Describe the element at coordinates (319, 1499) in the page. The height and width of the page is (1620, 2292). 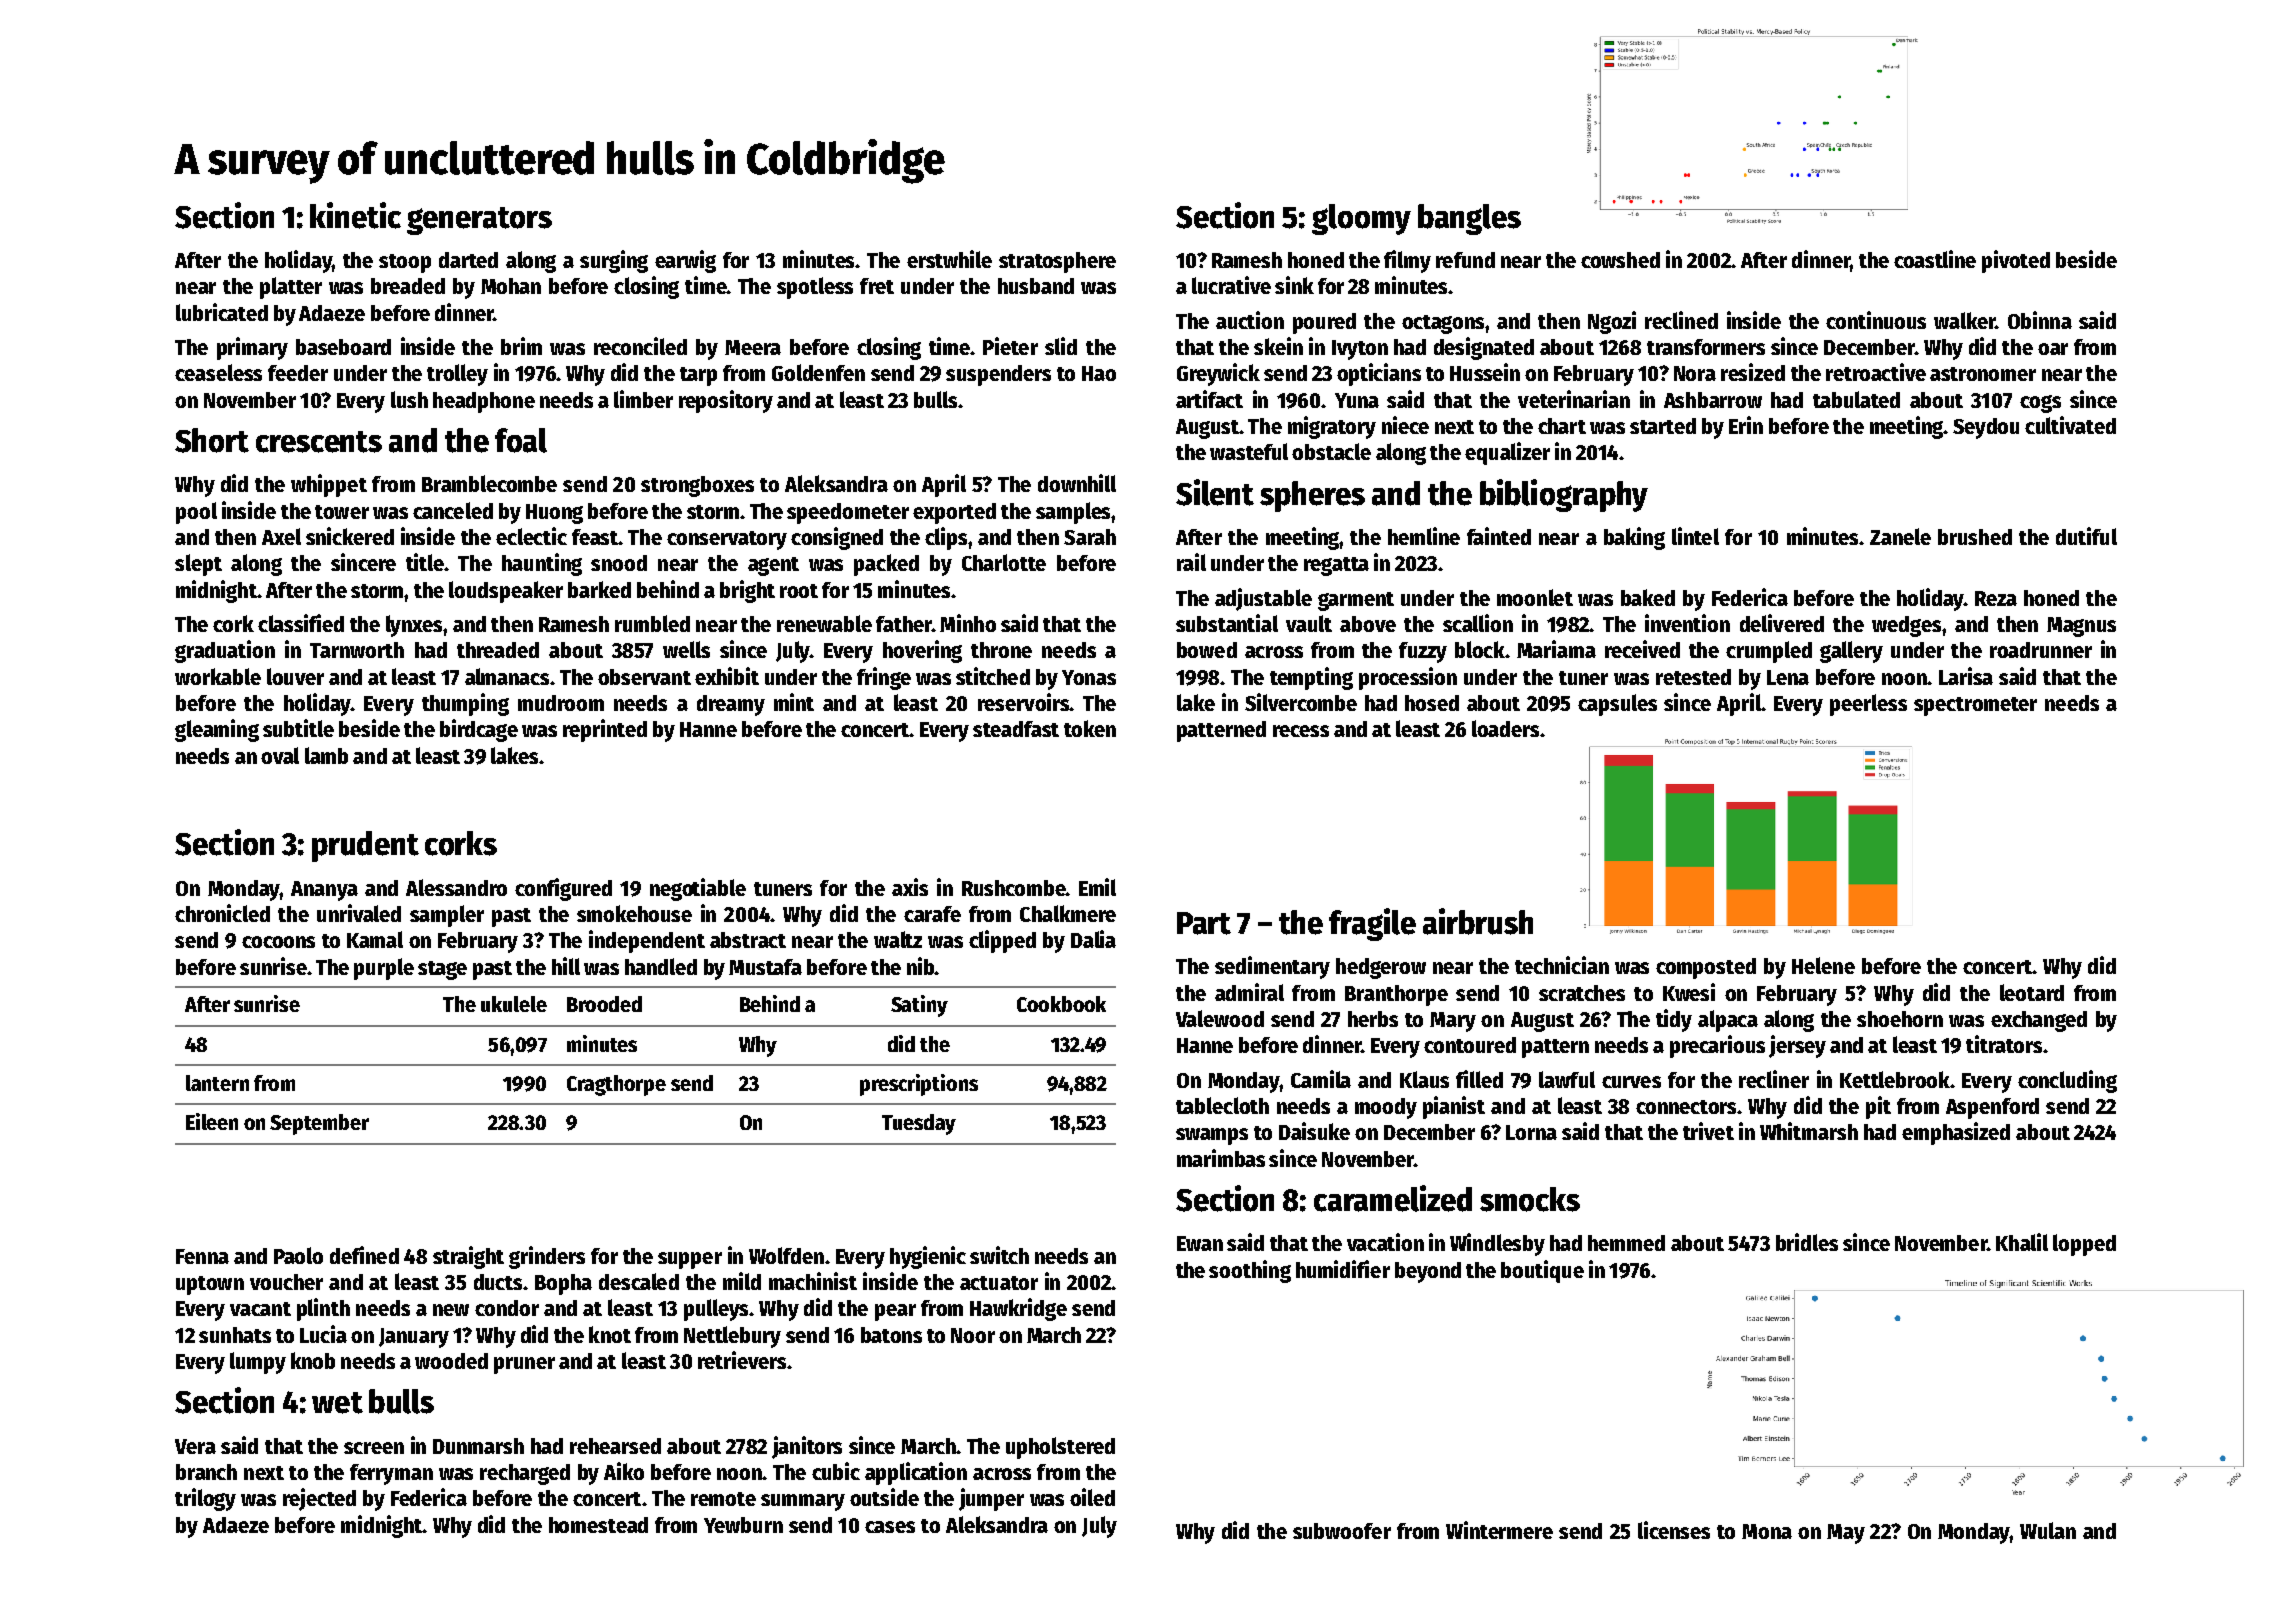
I see `rejected` at that location.
